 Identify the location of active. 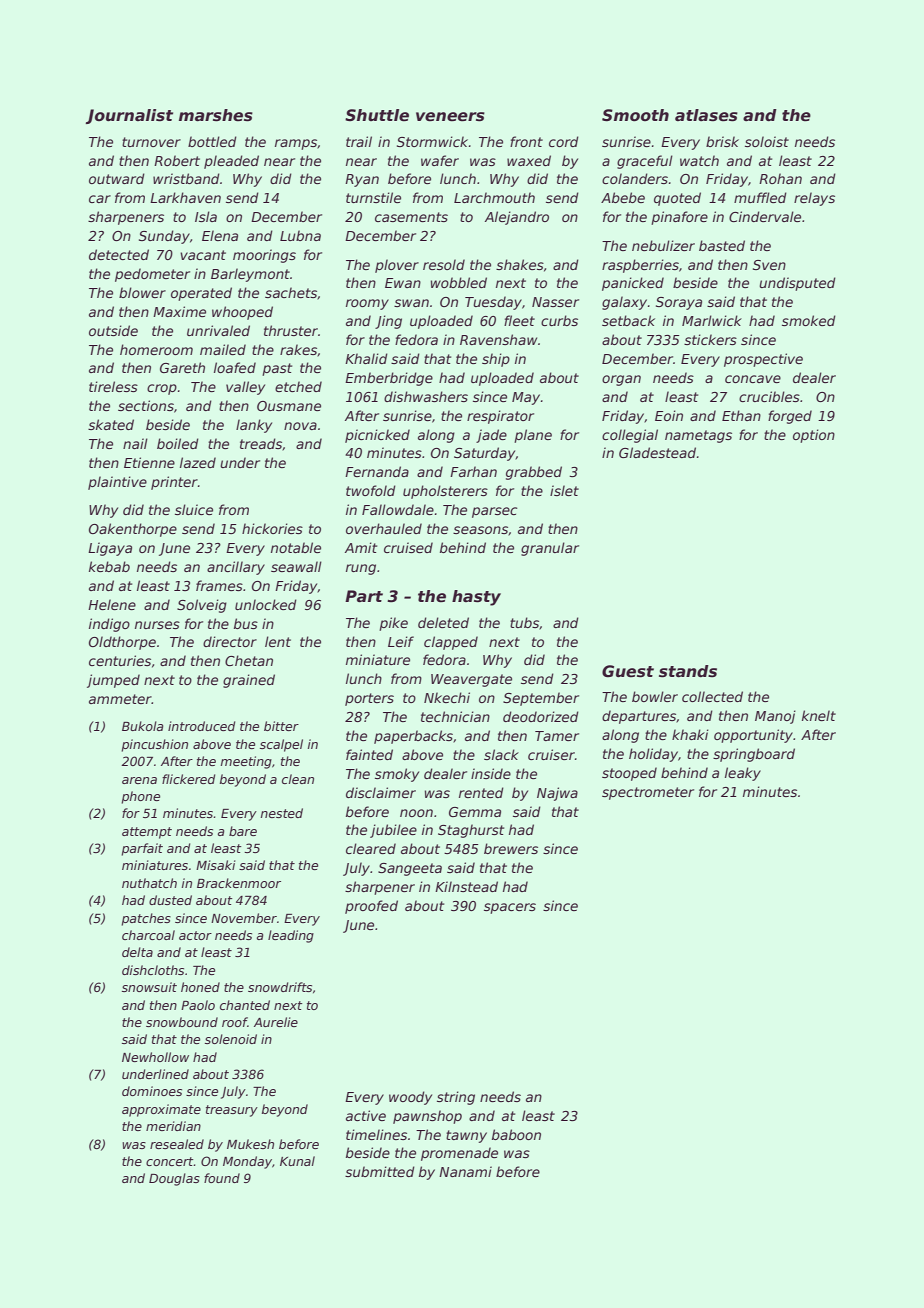
(366, 1115).
